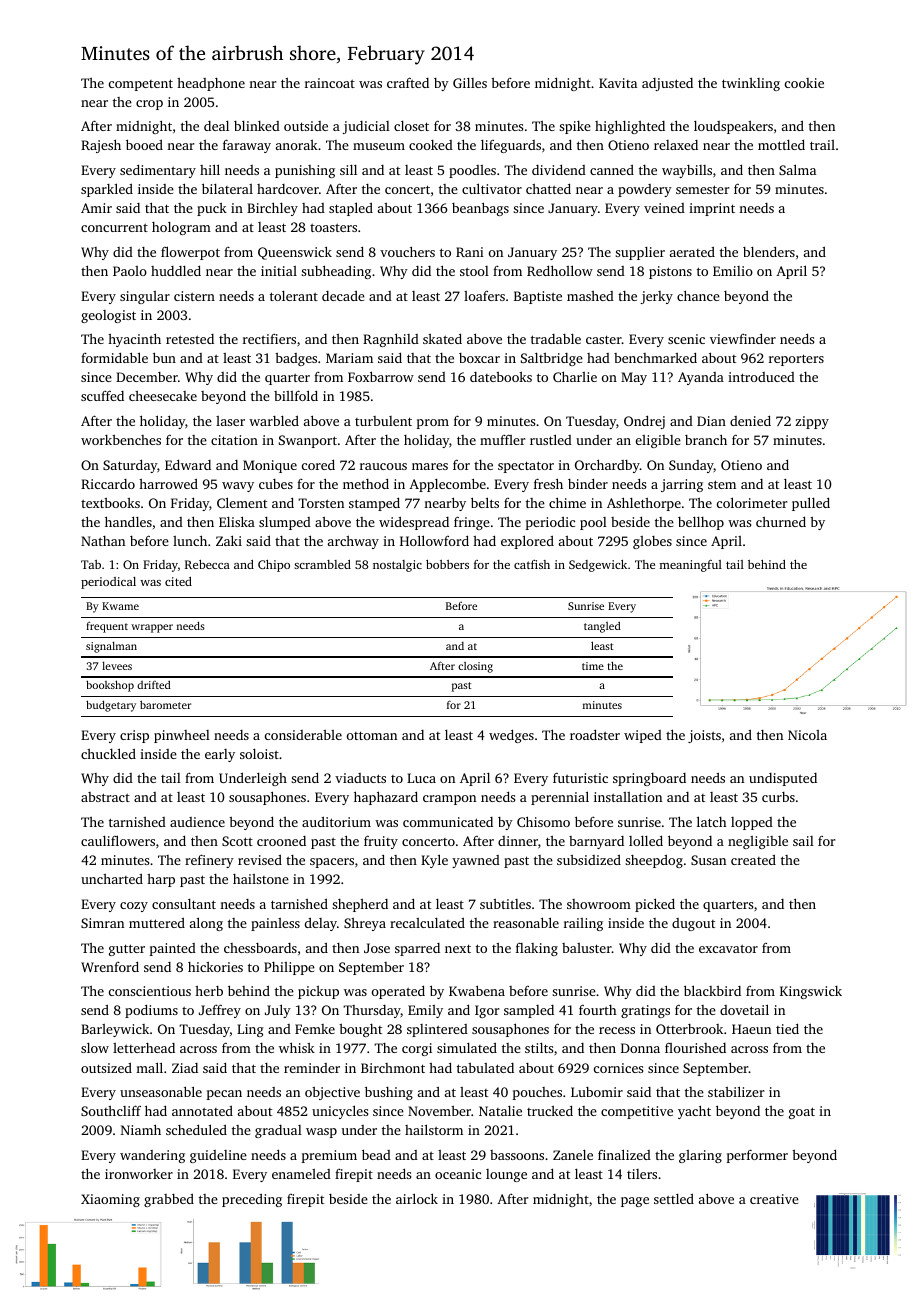 The image size is (924, 1308). What do you see at coordinates (408, 82) in the screenshot?
I see `crafted` at bounding box center [408, 82].
